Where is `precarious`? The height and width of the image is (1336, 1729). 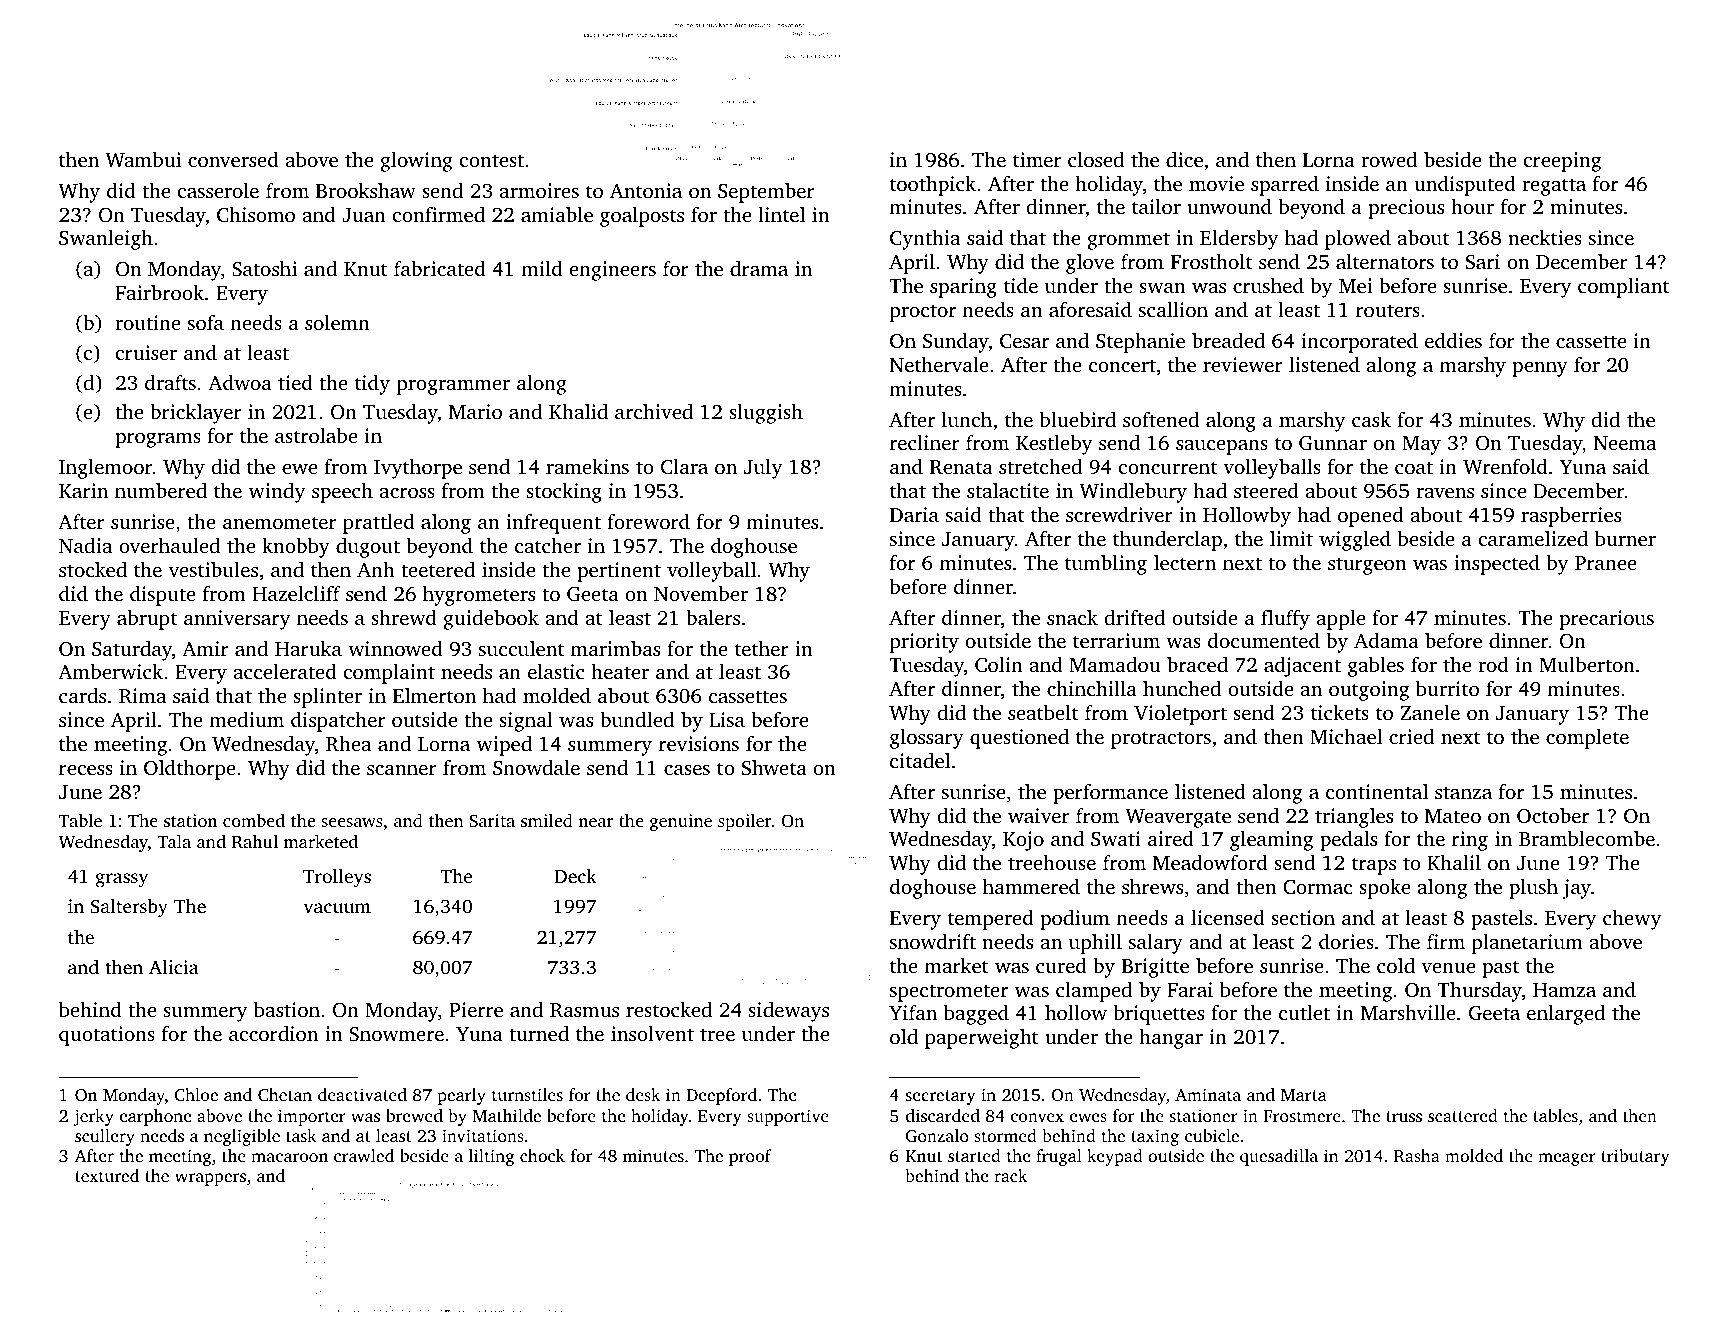
precarious is located at coordinates (1606, 620).
